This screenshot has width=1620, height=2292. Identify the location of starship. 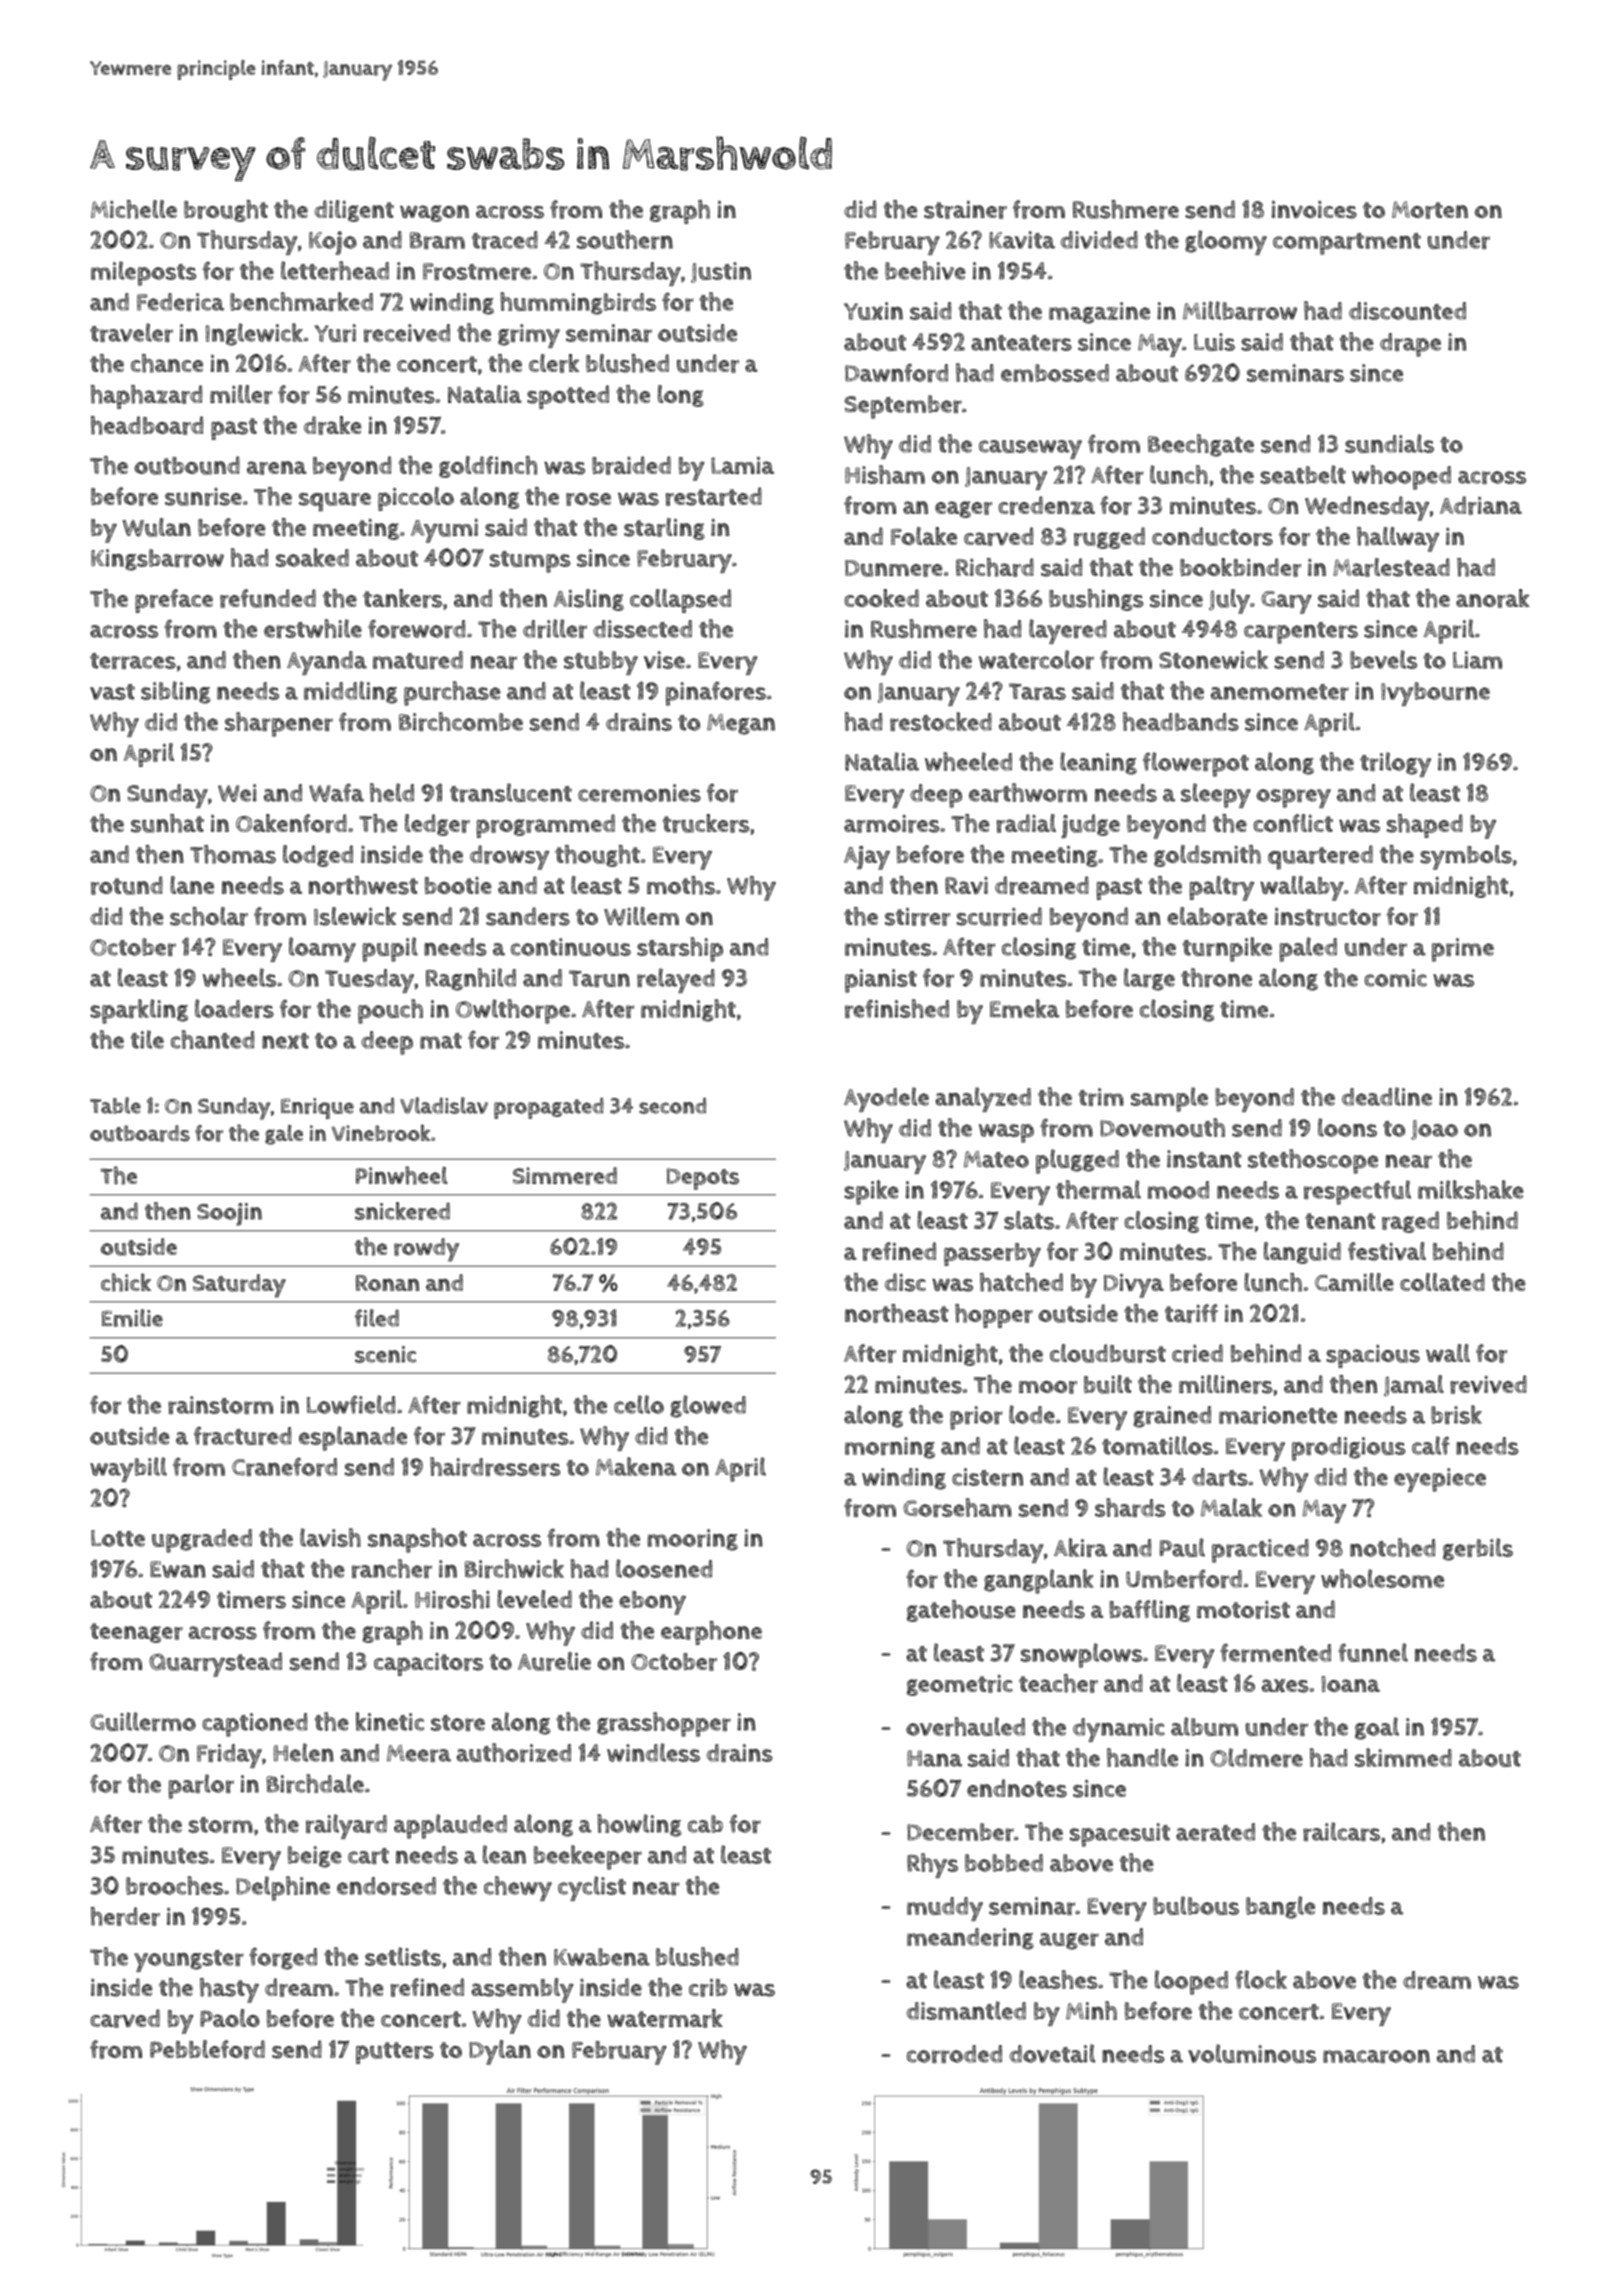
(680, 949).
